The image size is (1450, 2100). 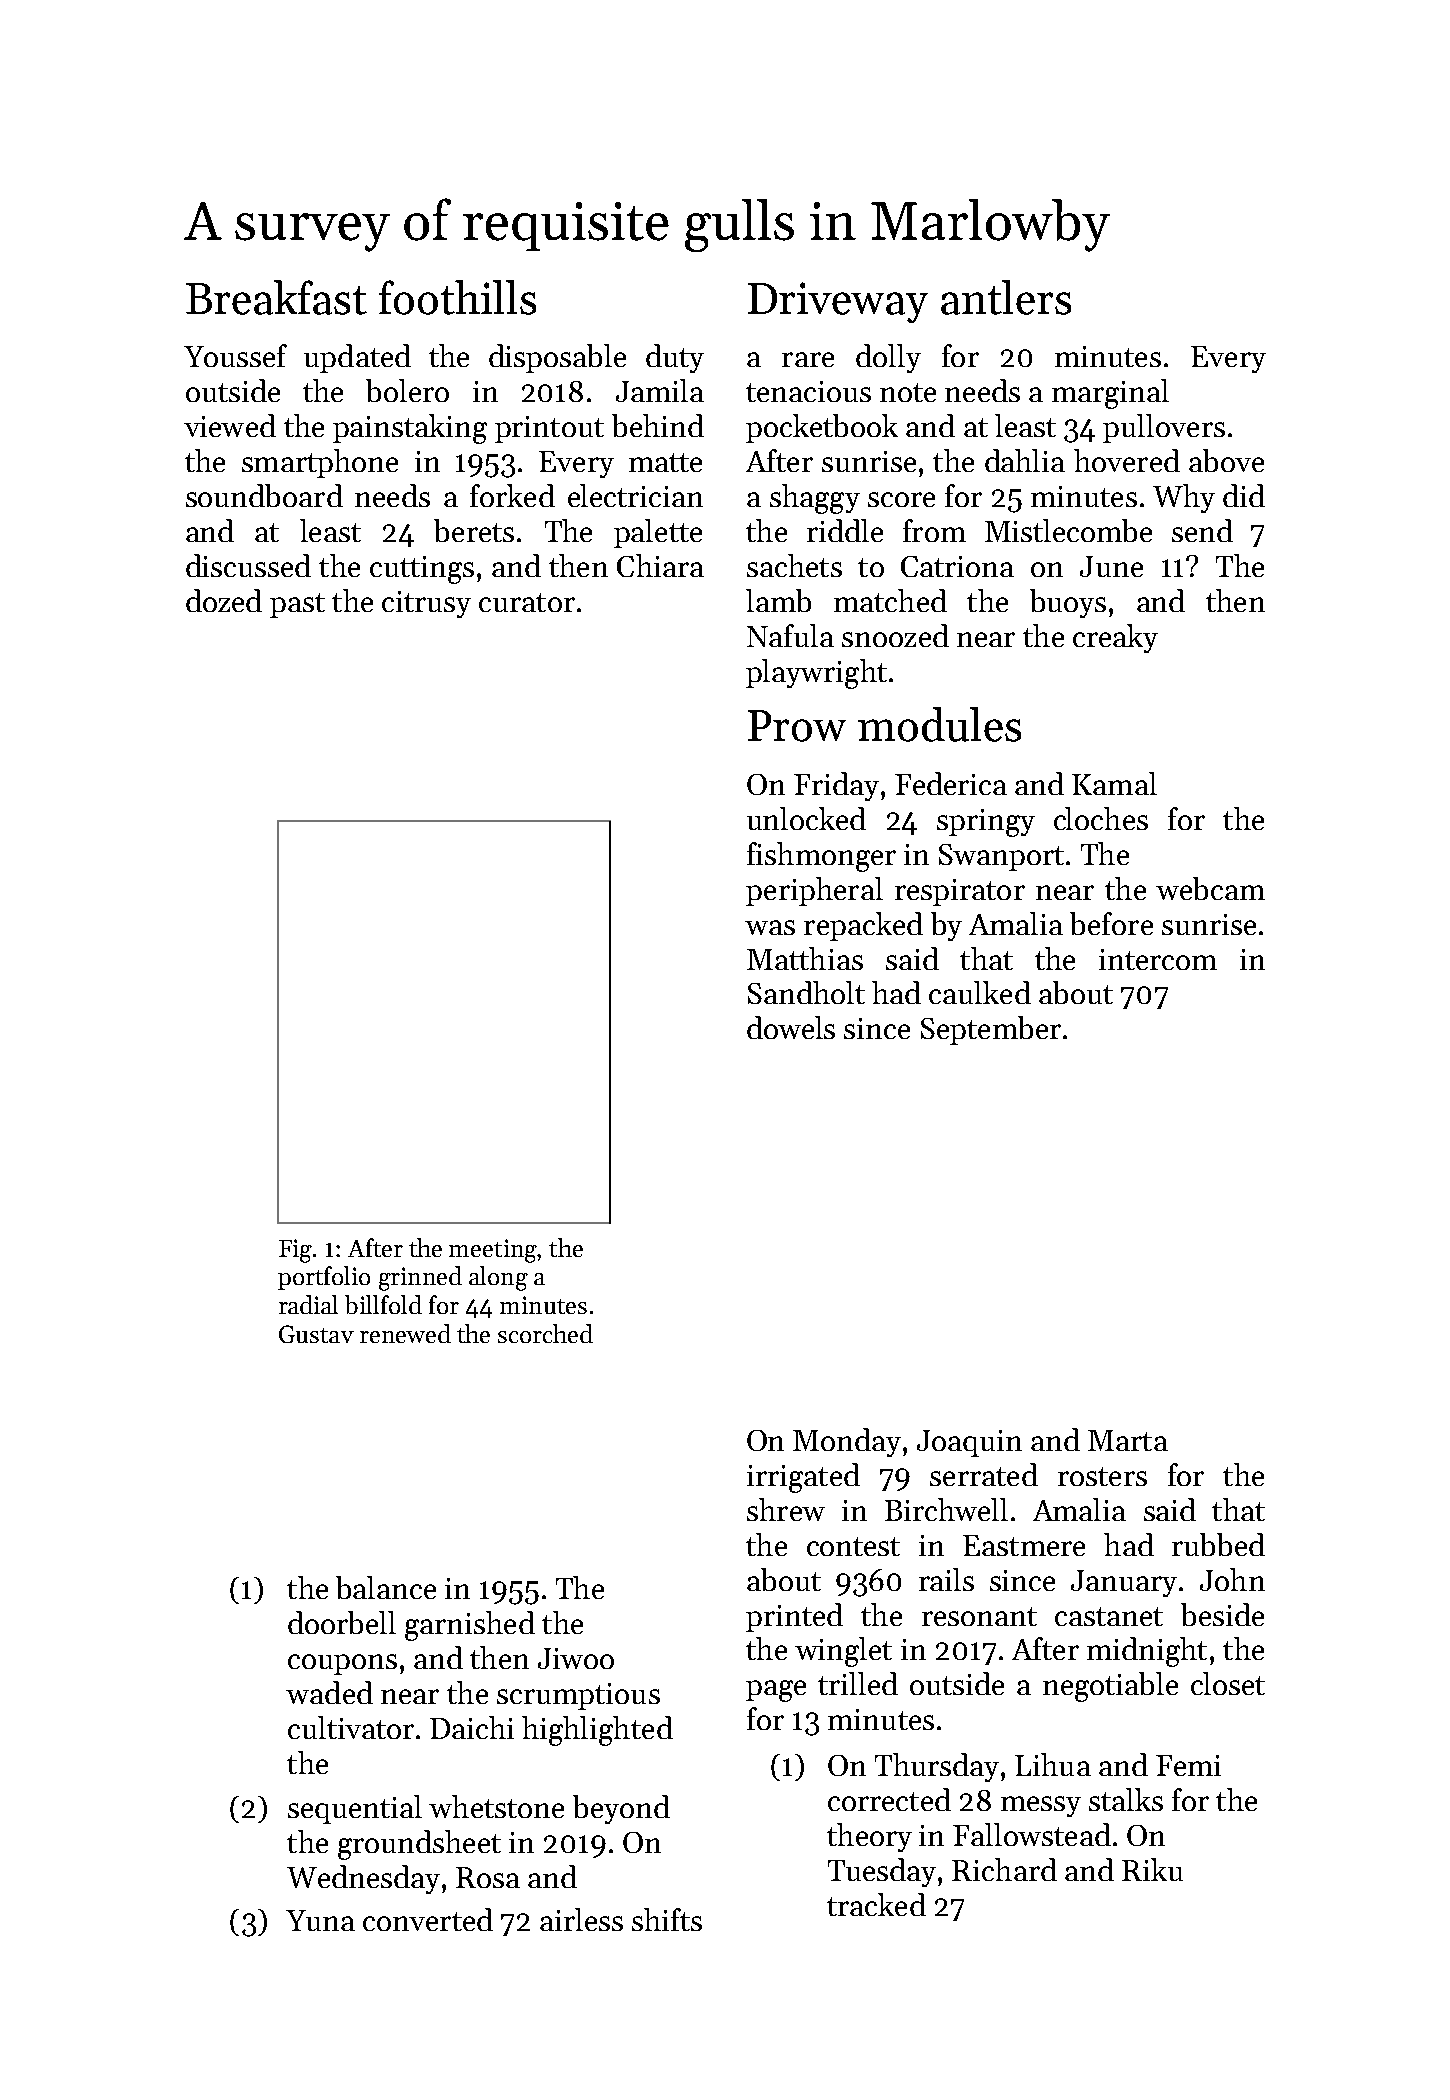 What do you see at coordinates (1006, 297) in the document?
I see `antlers` at bounding box center [1006, 297].
